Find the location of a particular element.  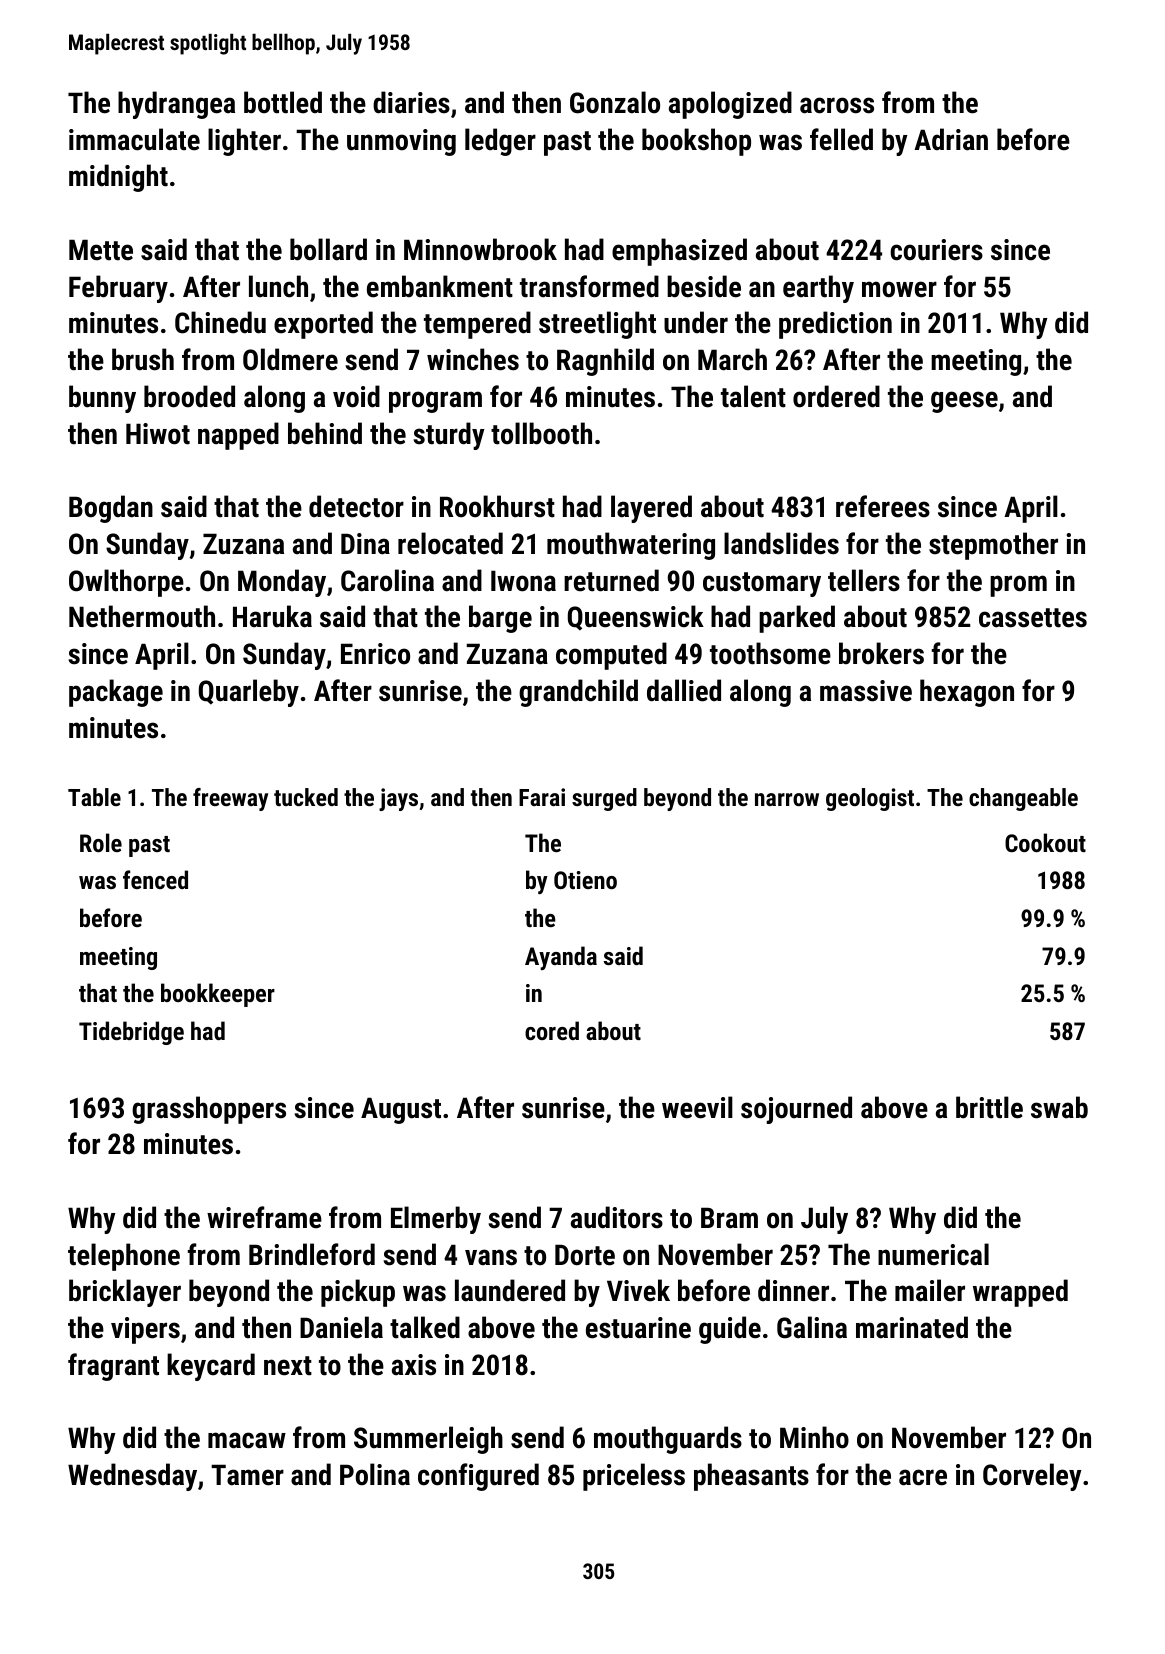

ordered is located at coordinates (836, 396).
